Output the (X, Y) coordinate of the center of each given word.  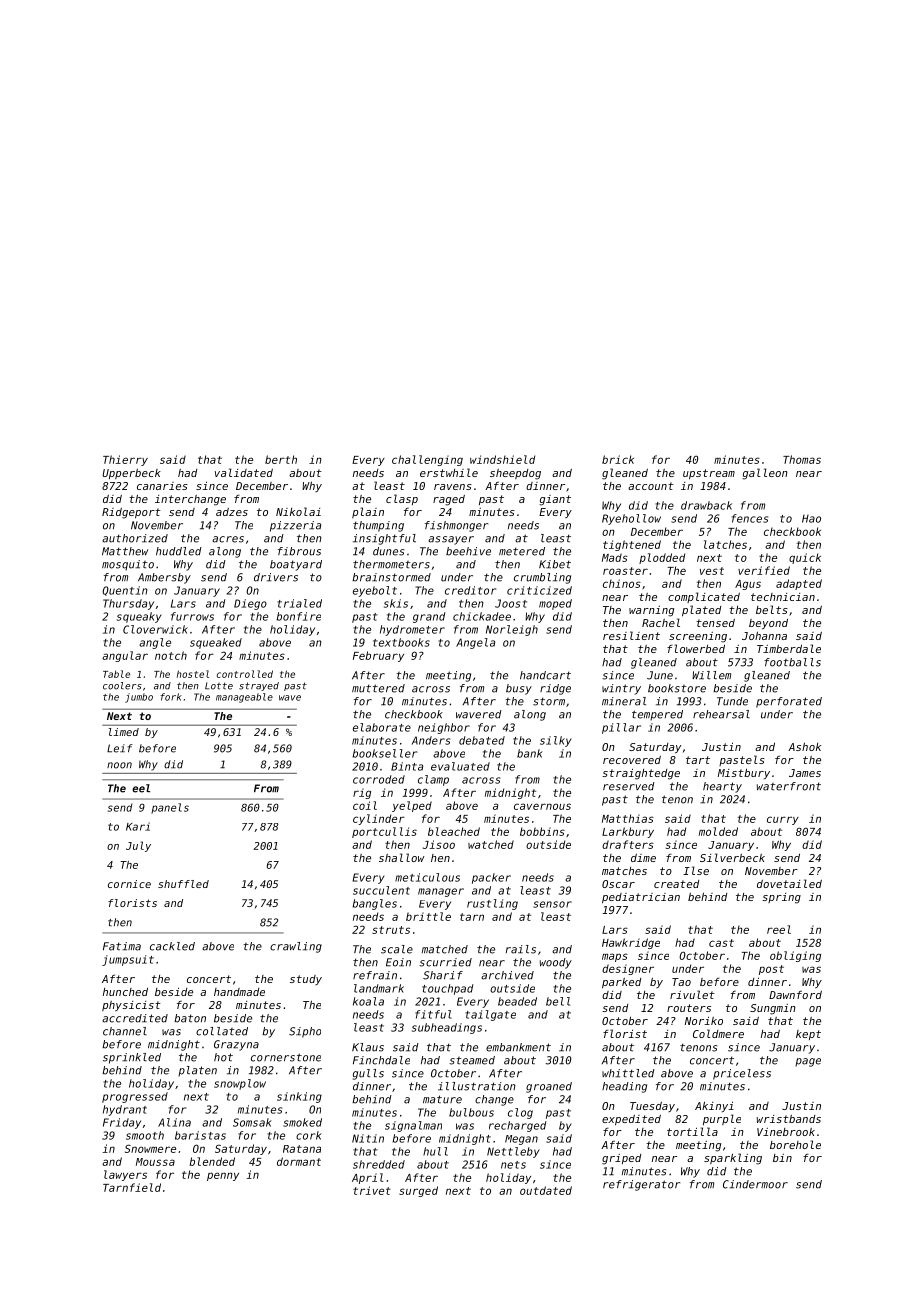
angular (125, 656)
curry (783, 820)
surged (418, 1191)
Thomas (802, 459)
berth (281, 459)
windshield (502, 459)
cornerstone (286, 1057)
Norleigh (512, 630)
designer (628, 969)
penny (223, 1176)
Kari (138, 826)
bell (558, 1001)
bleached (454, 831)
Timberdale (789, 648)
